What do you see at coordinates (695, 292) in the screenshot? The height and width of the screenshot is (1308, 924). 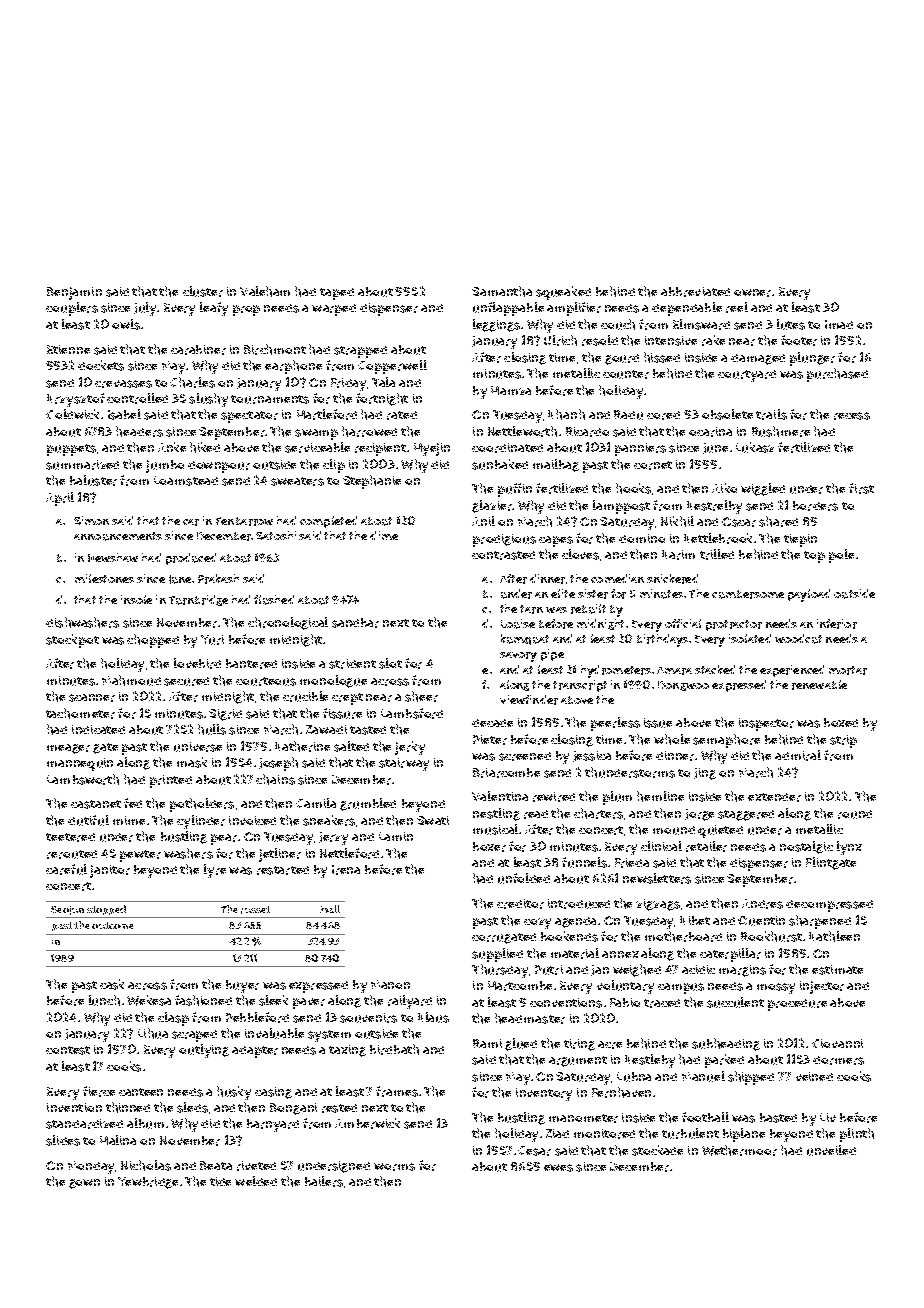 I see `abbreviated` at bounding box center [695, 292].
